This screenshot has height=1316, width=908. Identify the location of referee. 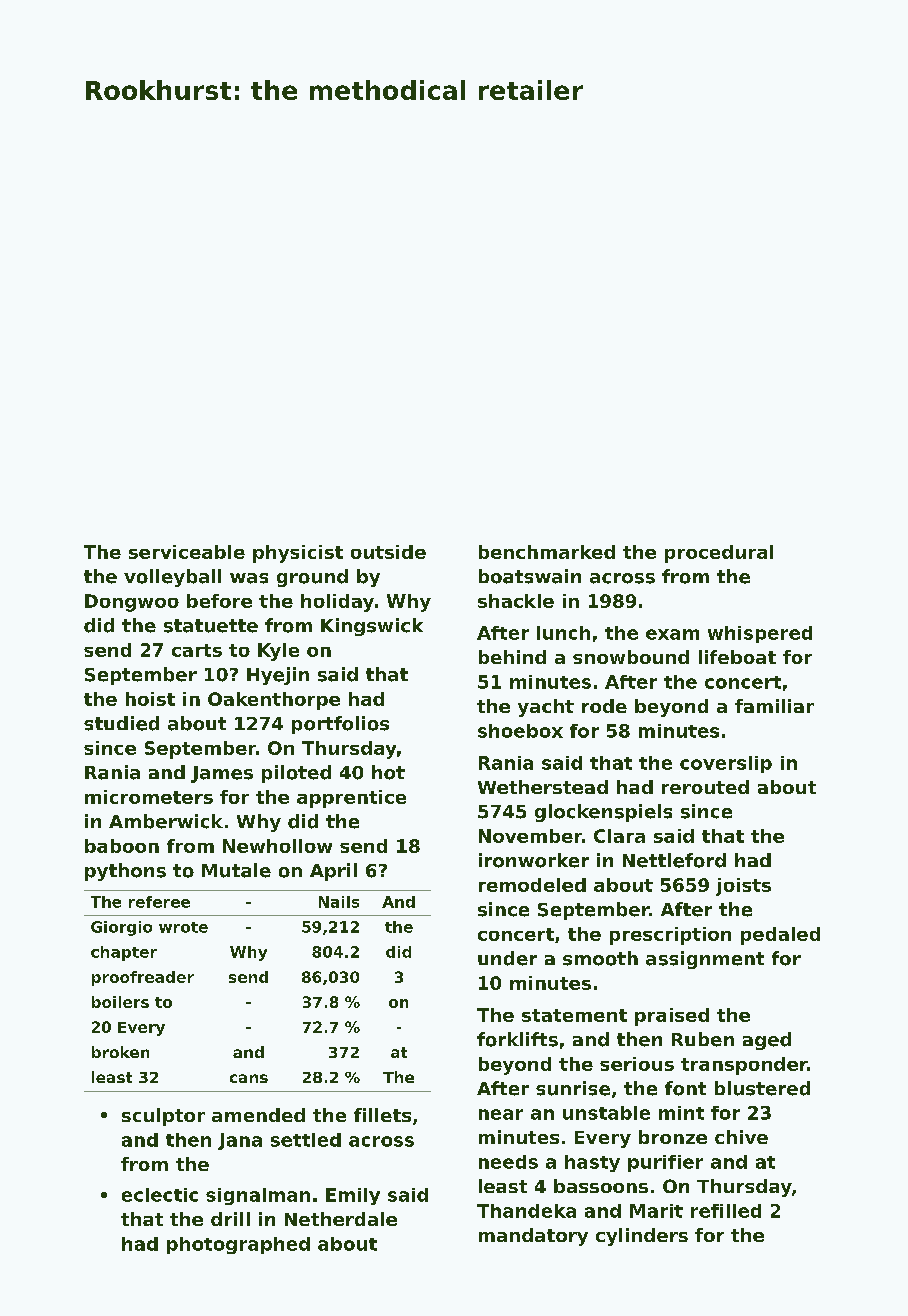
(159, 902).
